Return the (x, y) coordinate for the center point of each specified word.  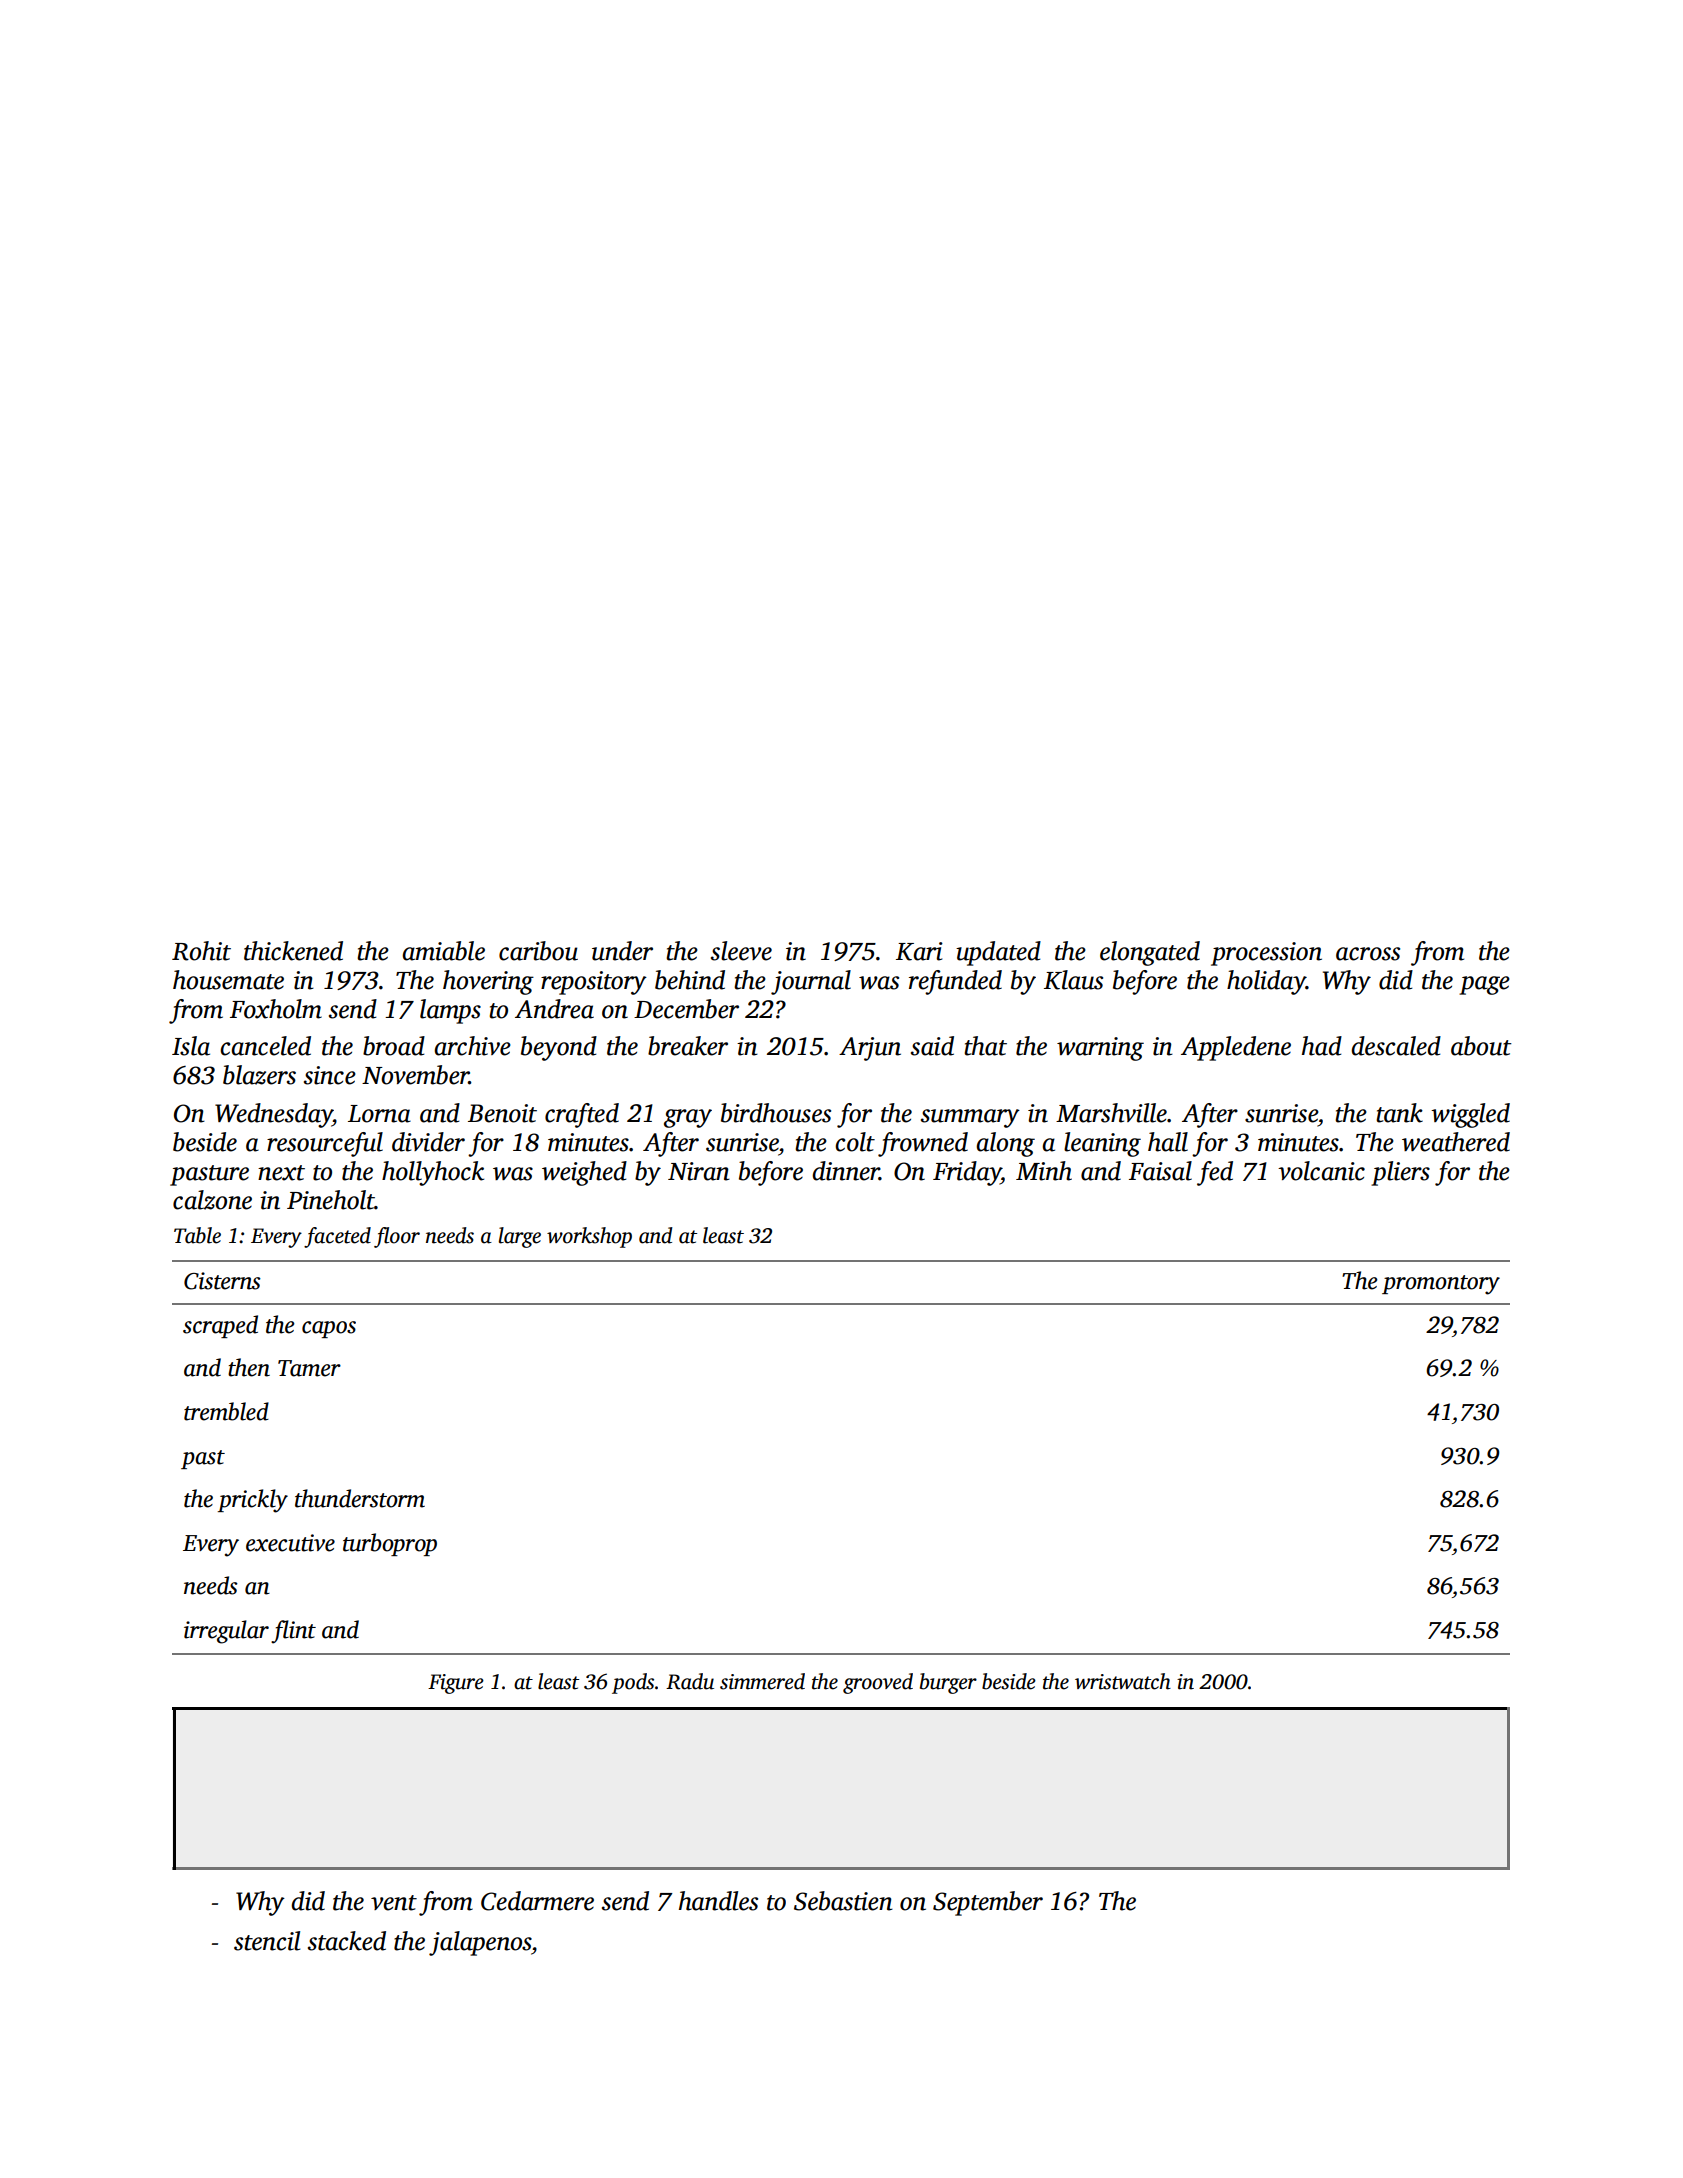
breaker (688, 1046)
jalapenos (480, 1943)
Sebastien (843, 1901)
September (988, 1903)
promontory (1441, 1285)
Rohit (201, 951)
